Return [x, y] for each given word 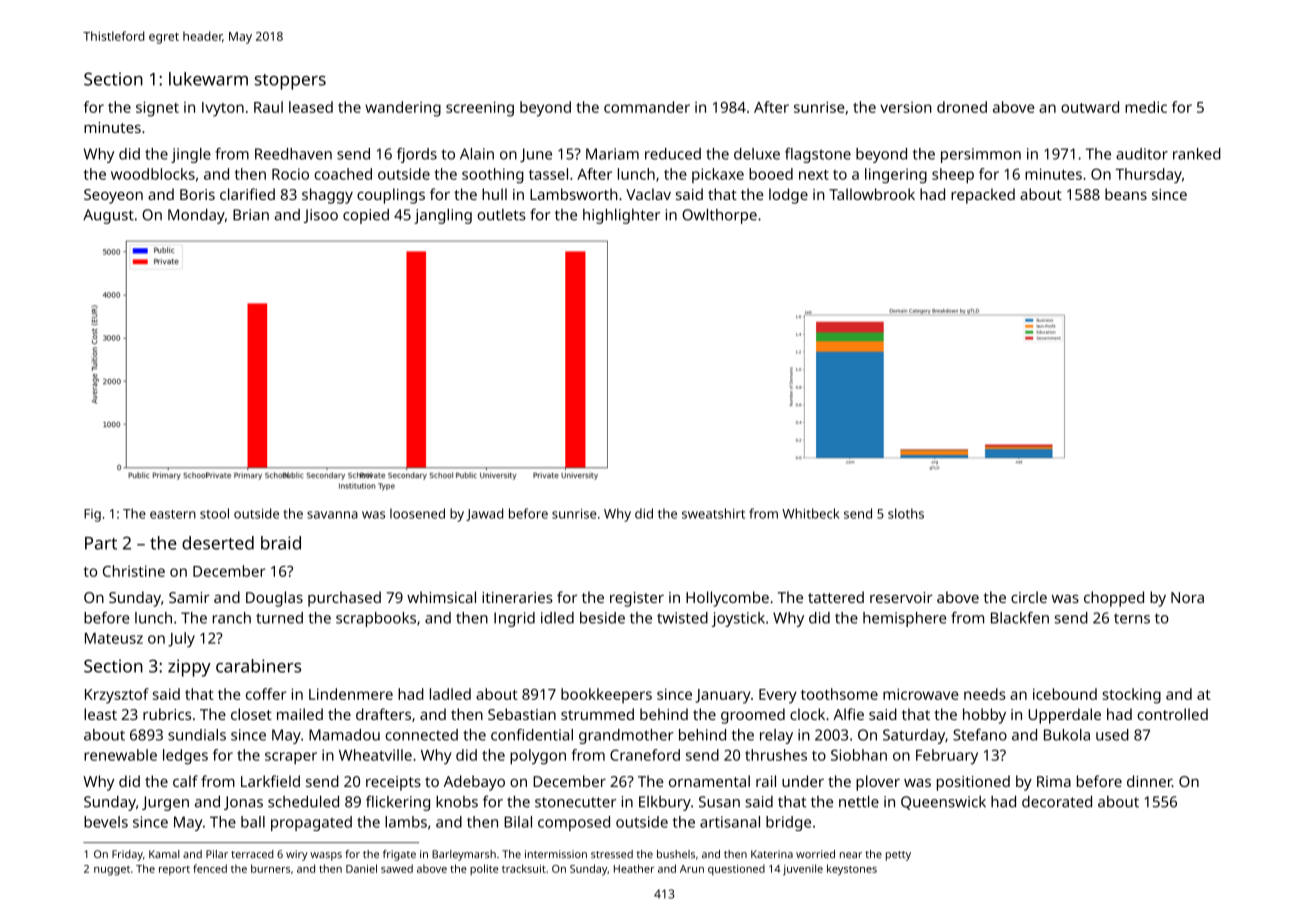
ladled [450, 694]
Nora [1187, 597]
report [174, 871]
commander [647, 107]
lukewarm [208, 79]
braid [281, 543]
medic [1146, 107]
